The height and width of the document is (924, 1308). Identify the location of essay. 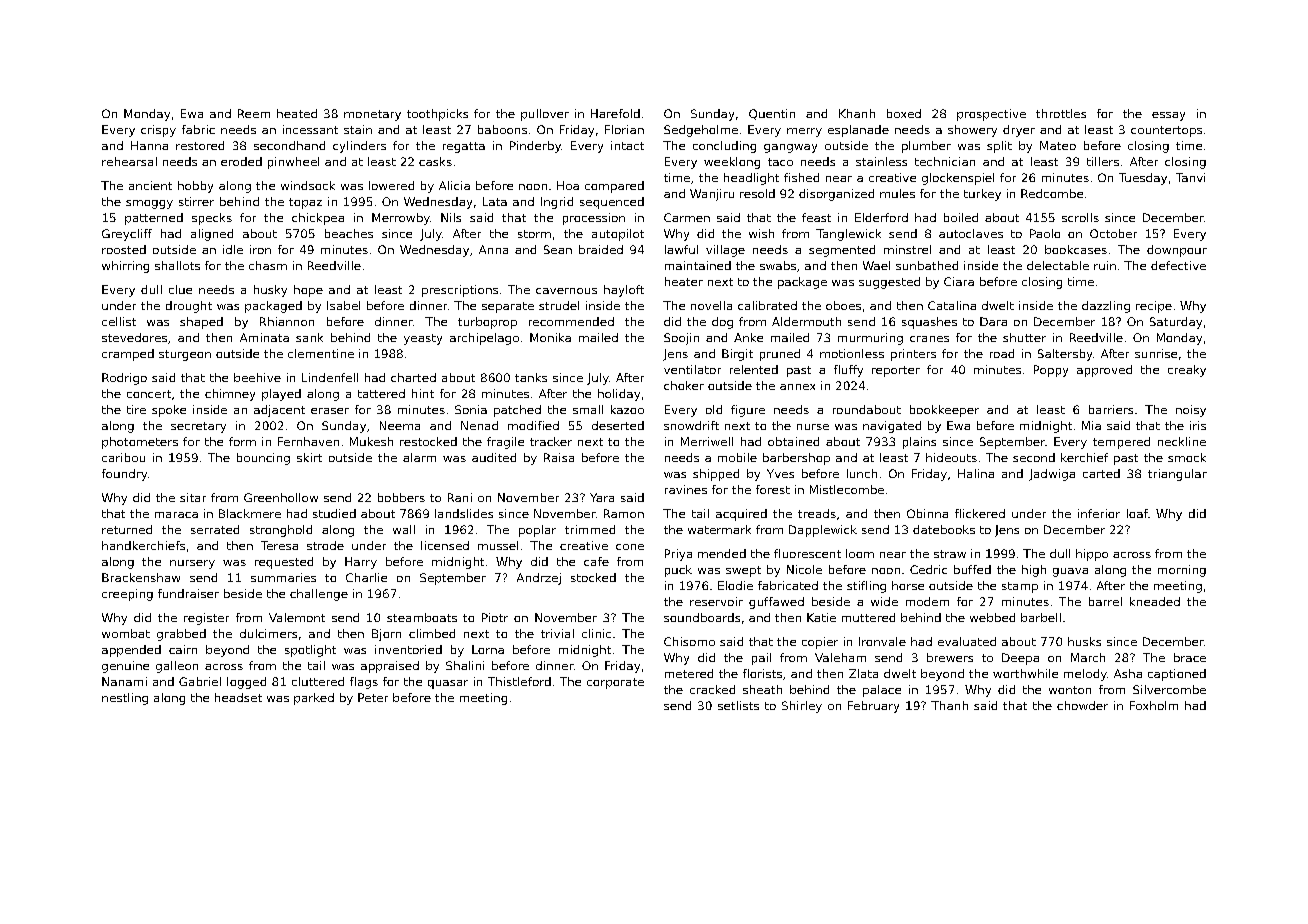
(1168, 116).
